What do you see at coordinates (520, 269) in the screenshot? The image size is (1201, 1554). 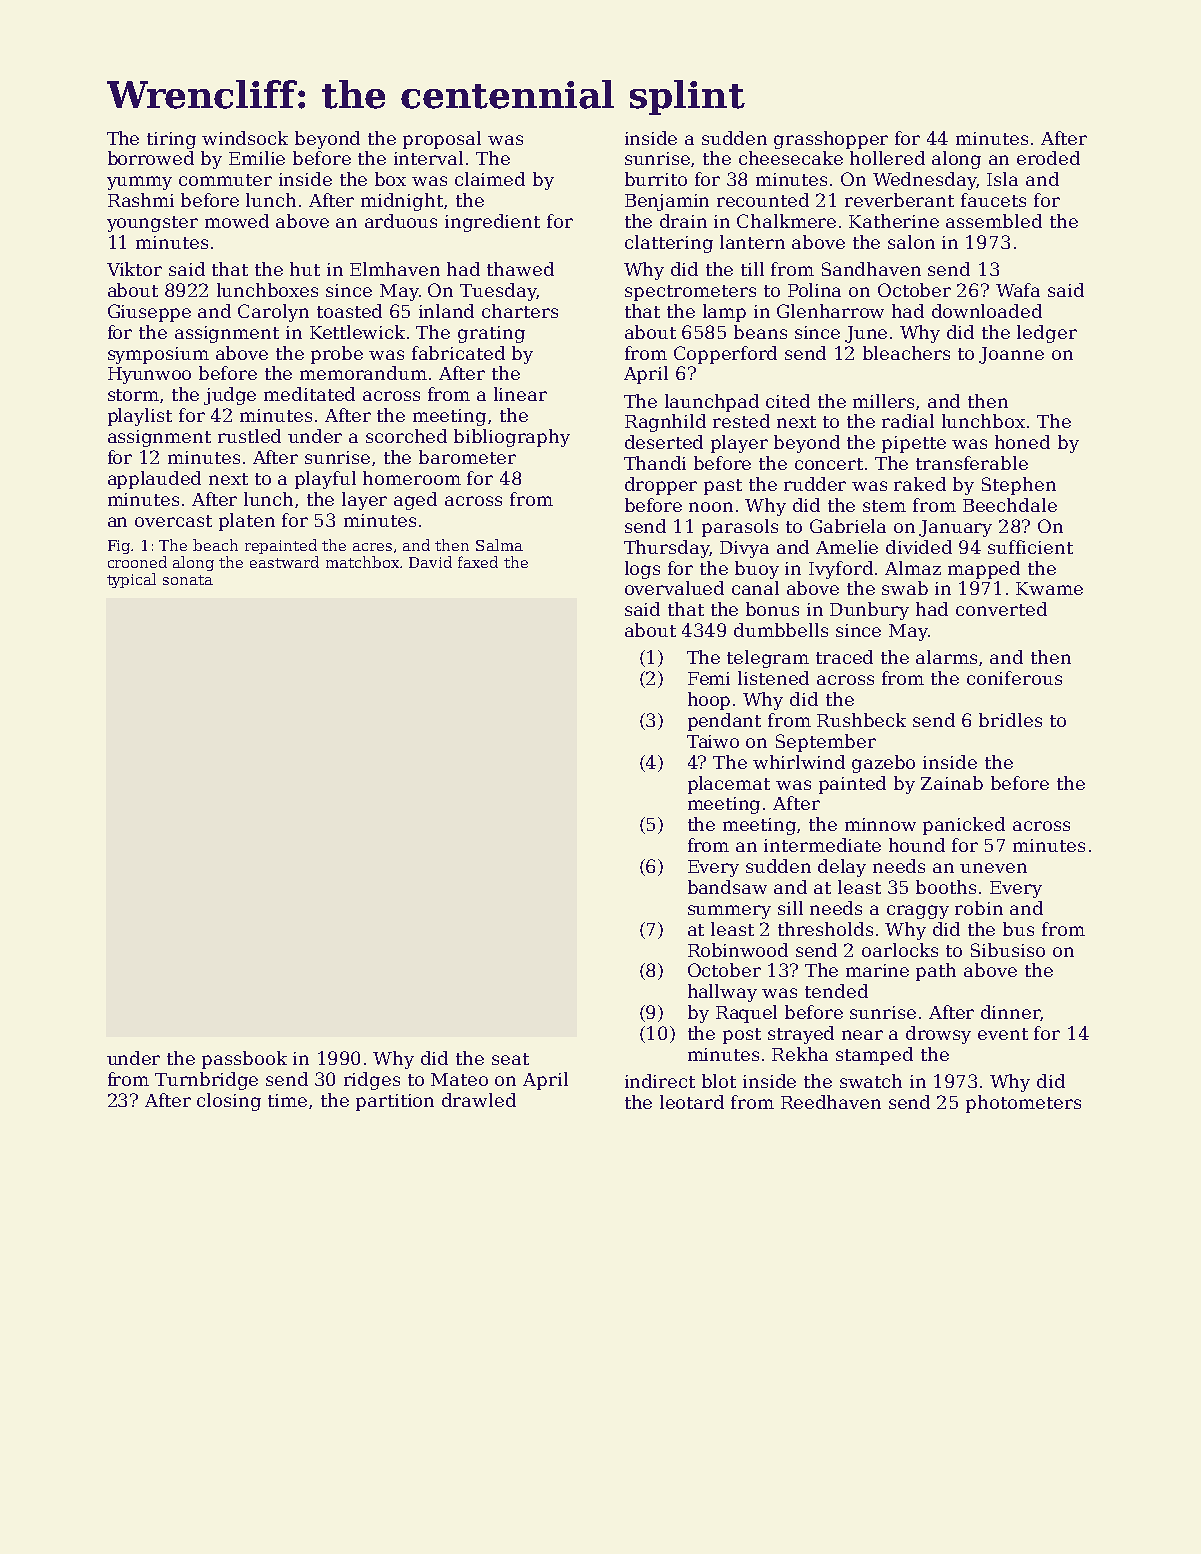 I see `thawed` at bounding box center [520, 269].
